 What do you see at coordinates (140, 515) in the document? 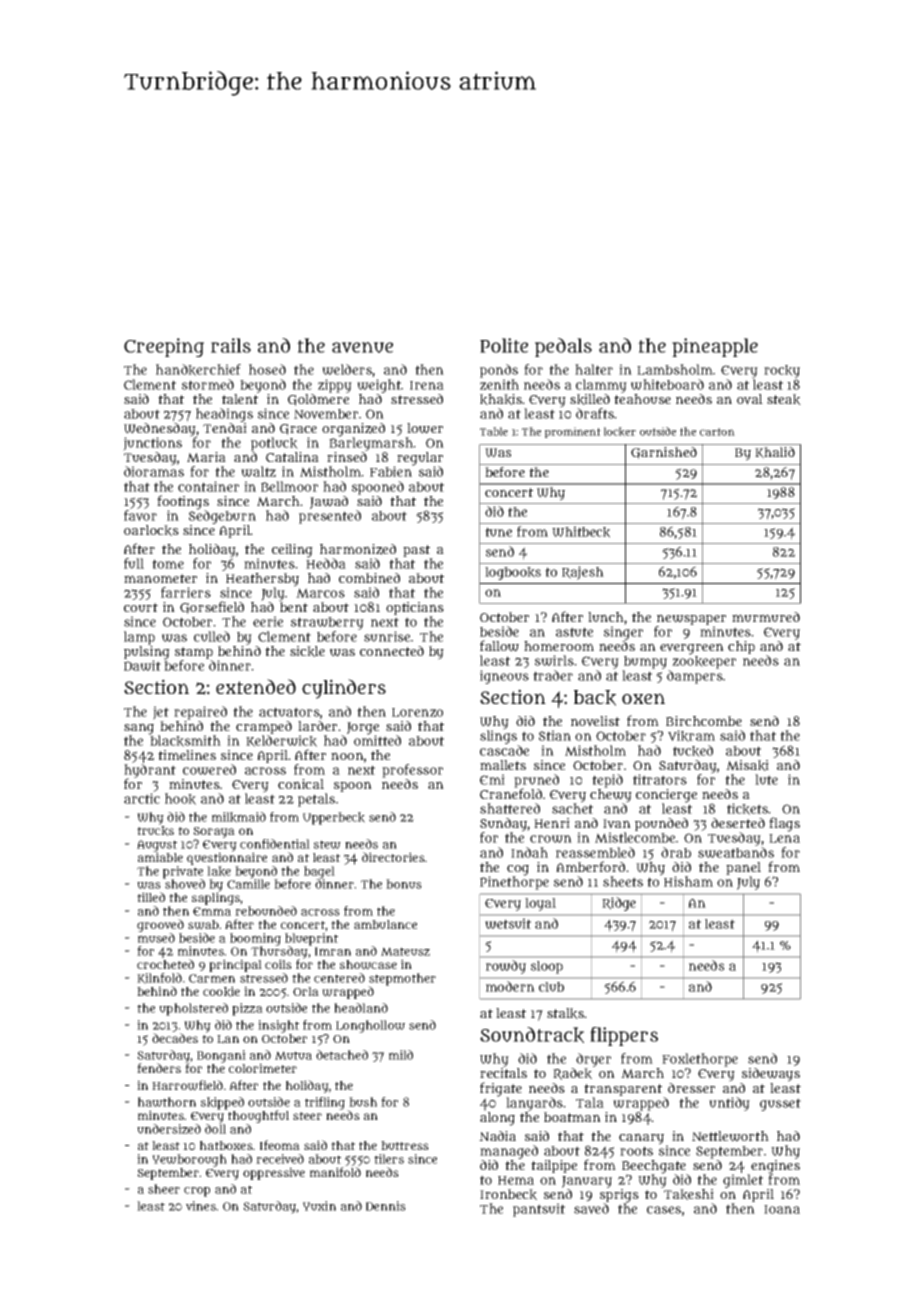
I see `favor` at bounding box center [140, 515].
